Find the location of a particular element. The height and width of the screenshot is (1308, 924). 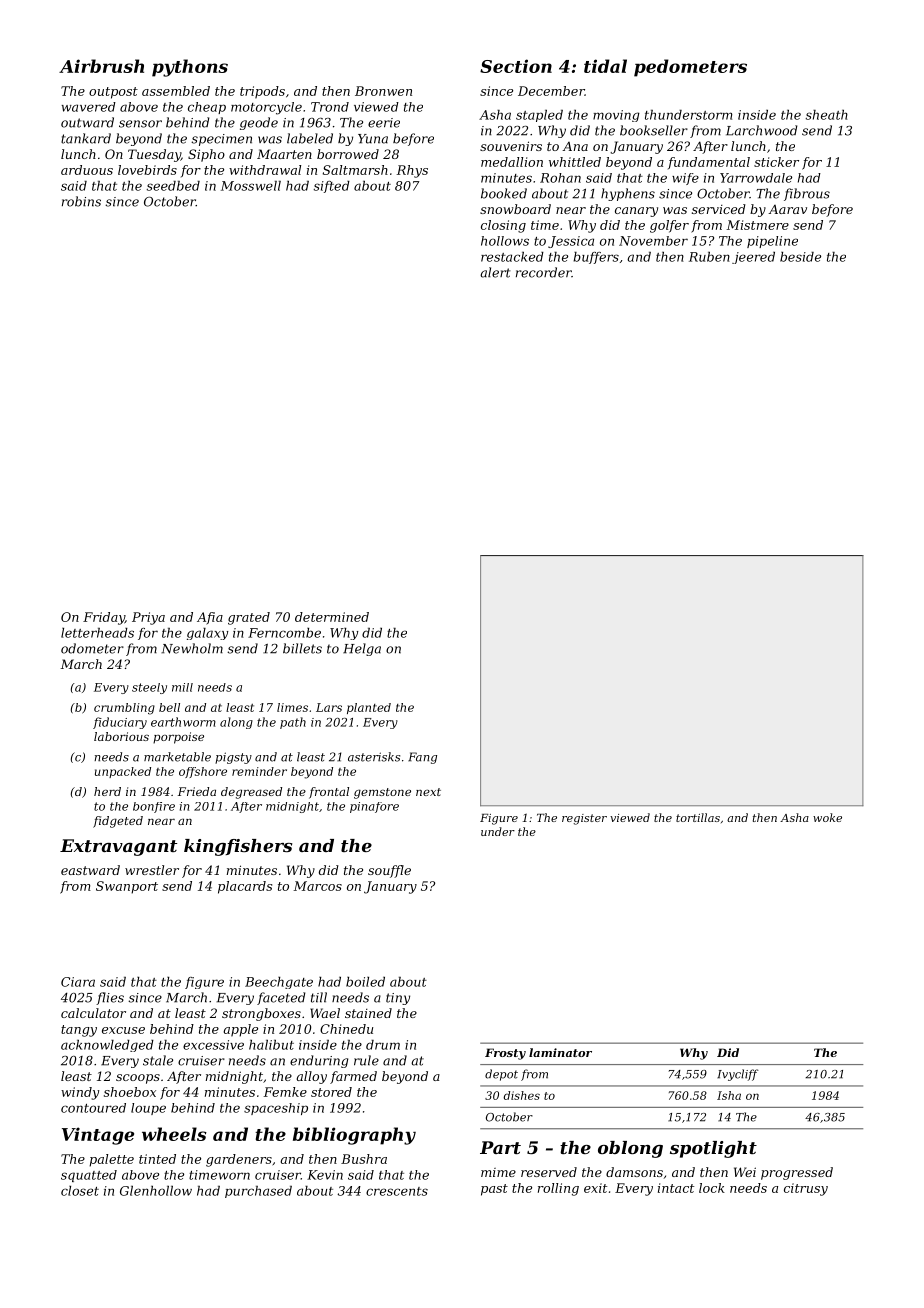

Fang is located at coordinates (422, 758).
